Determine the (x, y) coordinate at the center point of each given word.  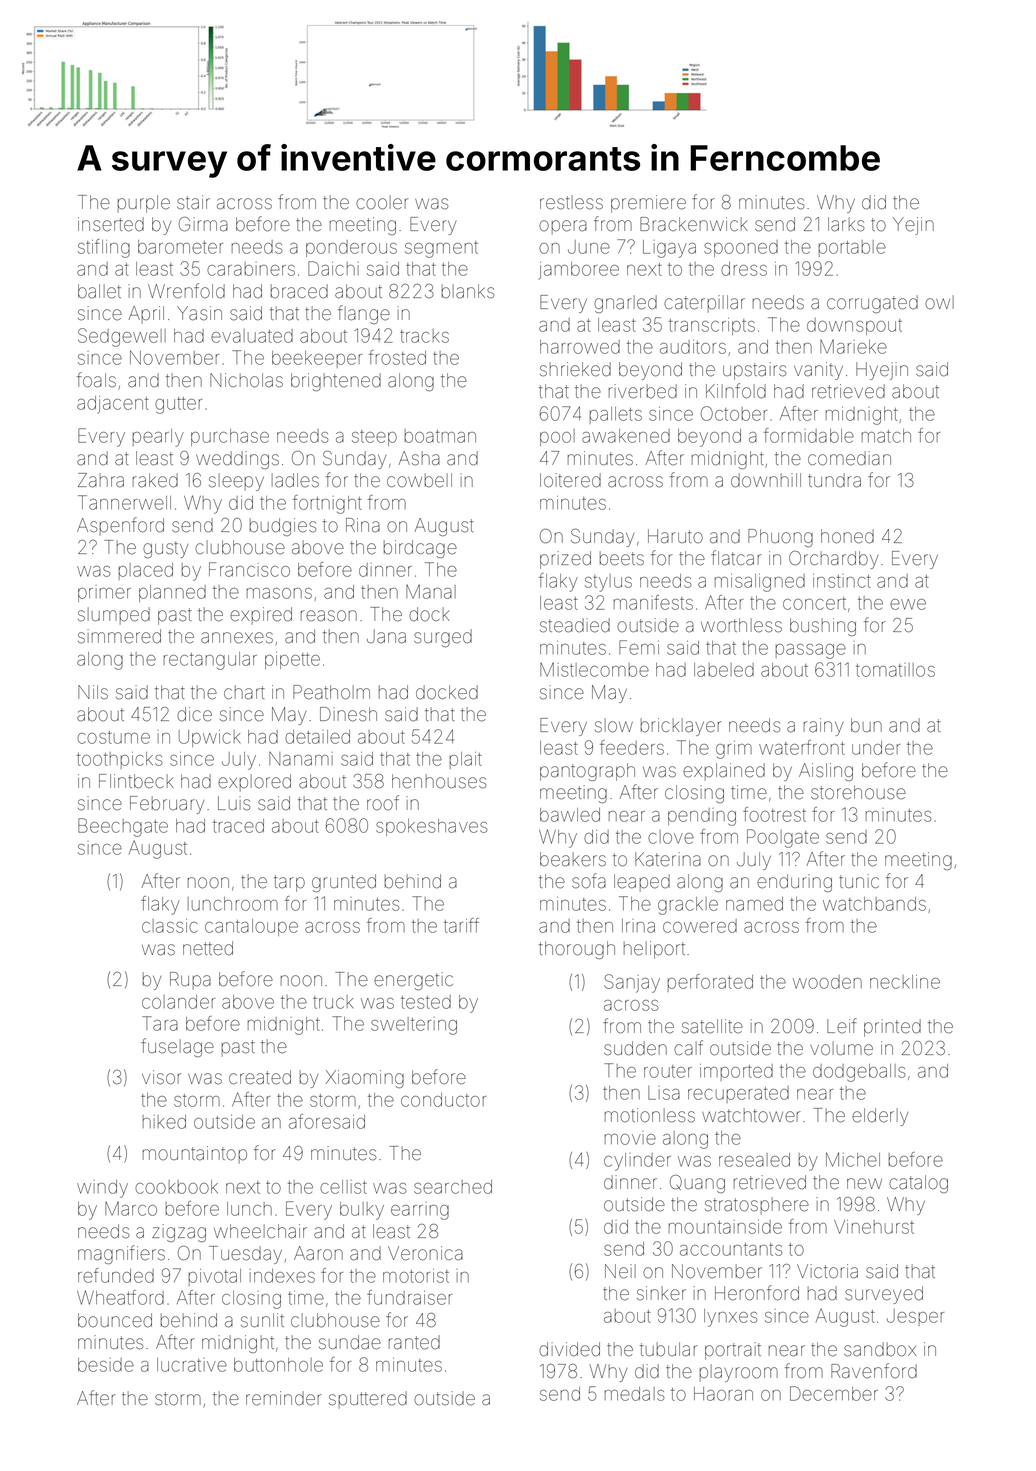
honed (847, 536)
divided (569, 1349)
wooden (827, 982)
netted (208, 948)
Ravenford (874, 1371)
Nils (93, 692)
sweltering (414, 1026)
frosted (397, 357)
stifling (104, 248)
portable (852, 248)
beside (106, 1365)
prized (565, 560)
